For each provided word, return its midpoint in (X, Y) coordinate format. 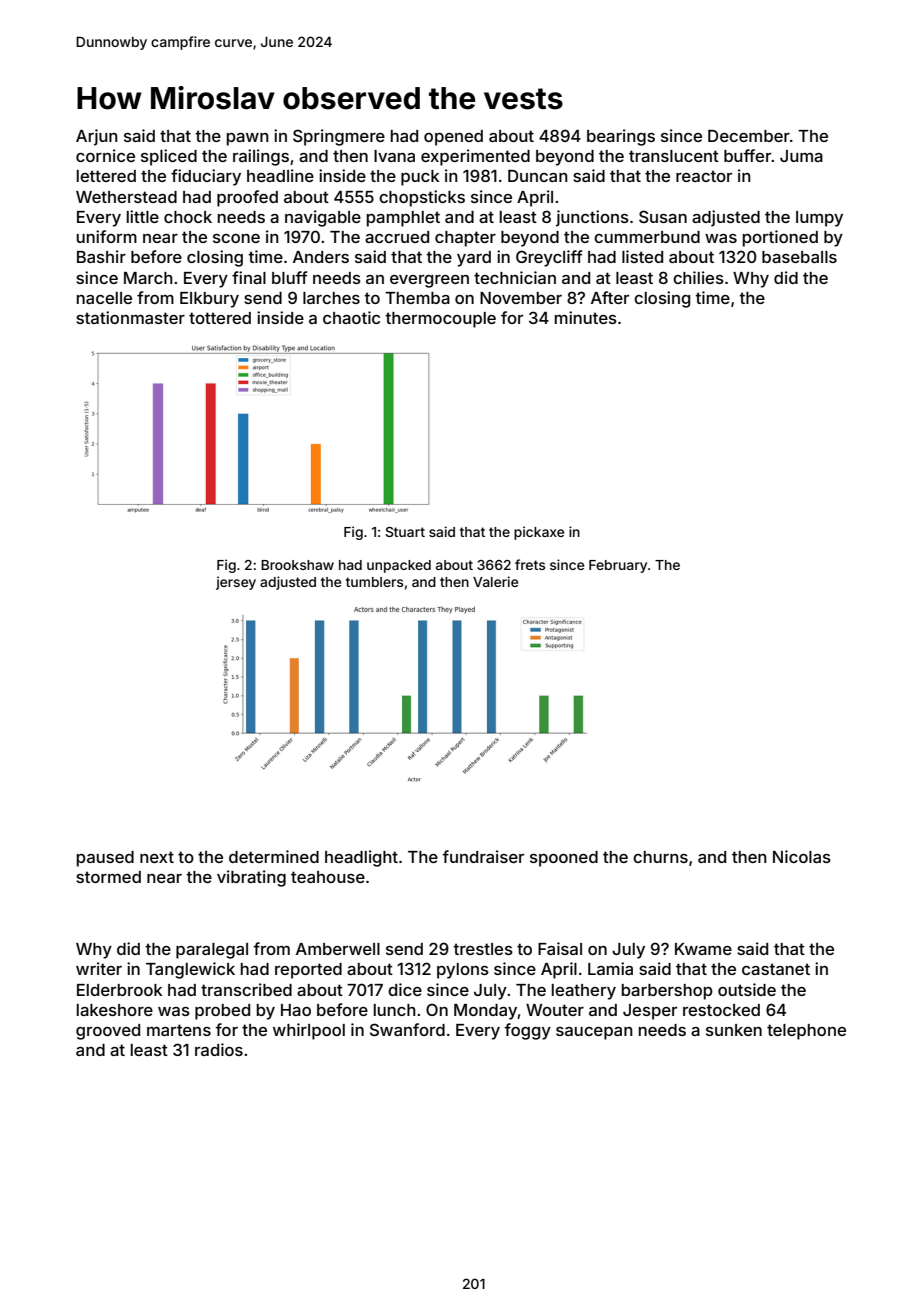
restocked (721, 1010)
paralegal (212, 951)
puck (420, 178)
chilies (698, 277)
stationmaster (130, 317)
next (157, 857)
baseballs (799, 257)
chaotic (351, 317)
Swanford (407, 1029)
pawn (248, 139)
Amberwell (338, 949)
